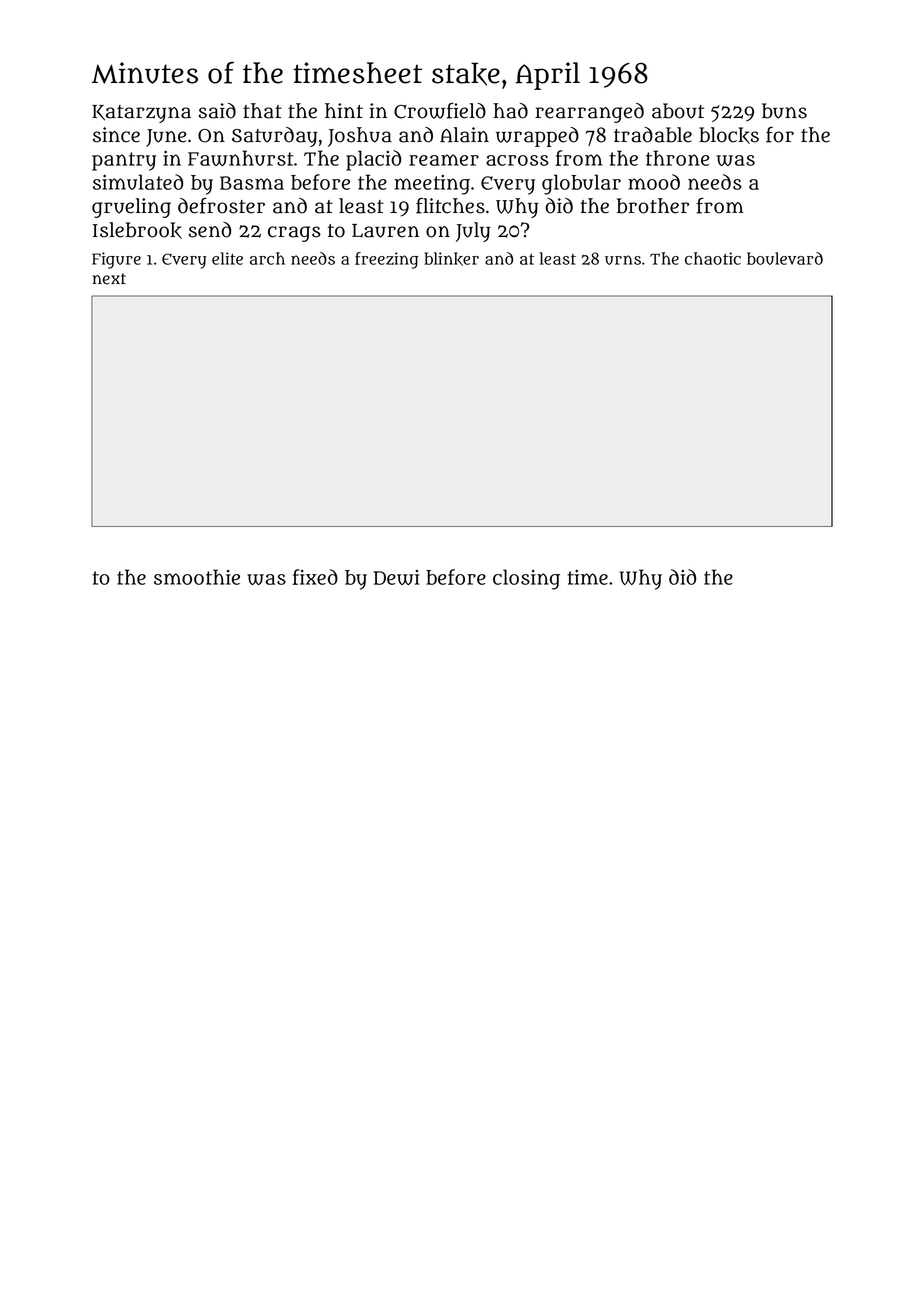 Image resolution: width=924 pixels, height=1308 pixels. What do you see at coordinates (526, 579) in the image?
I see `closing` at bounding box center [526, 579].
